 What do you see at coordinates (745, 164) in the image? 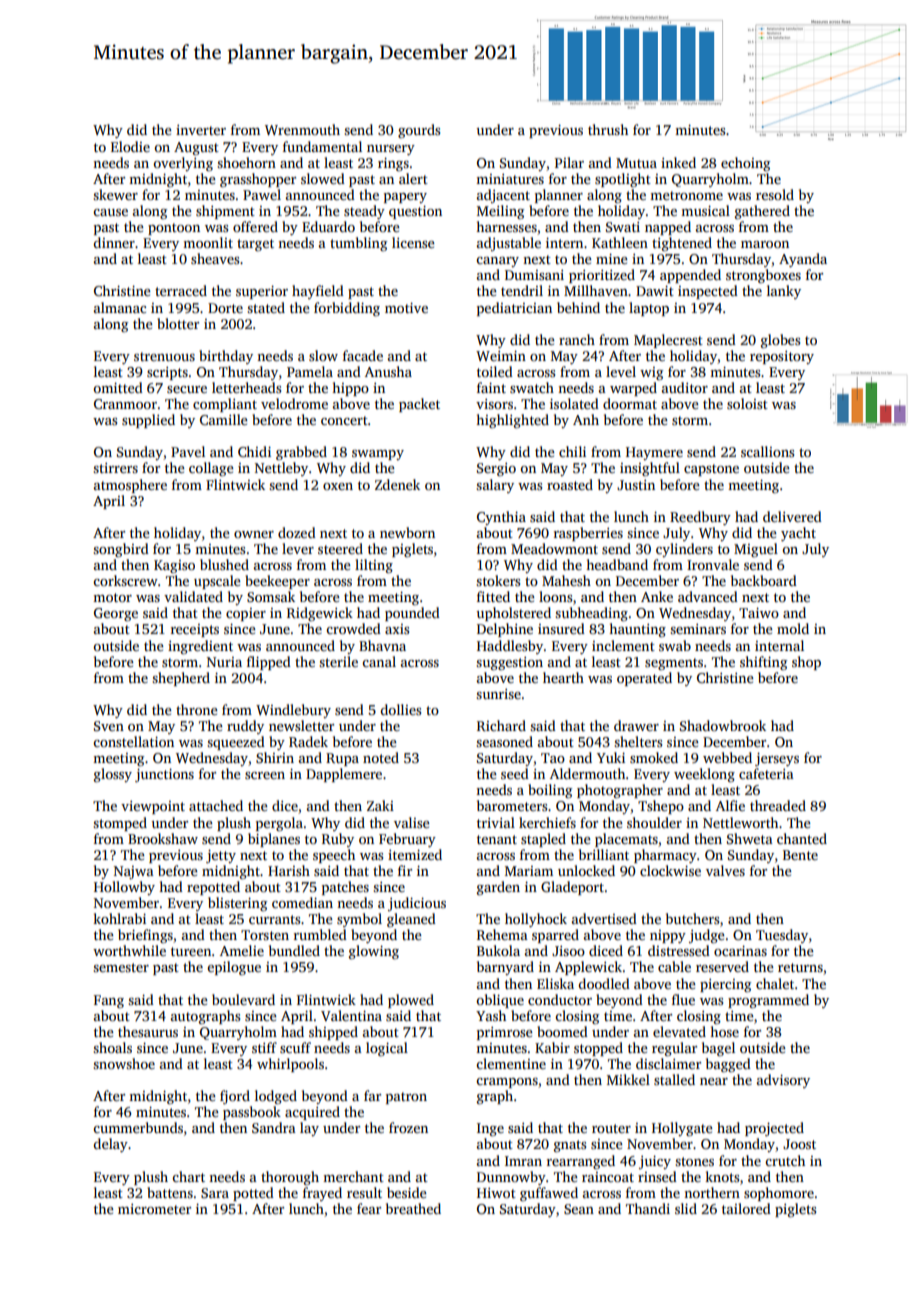
I see `echoing` at bounding box center [745, 164].
